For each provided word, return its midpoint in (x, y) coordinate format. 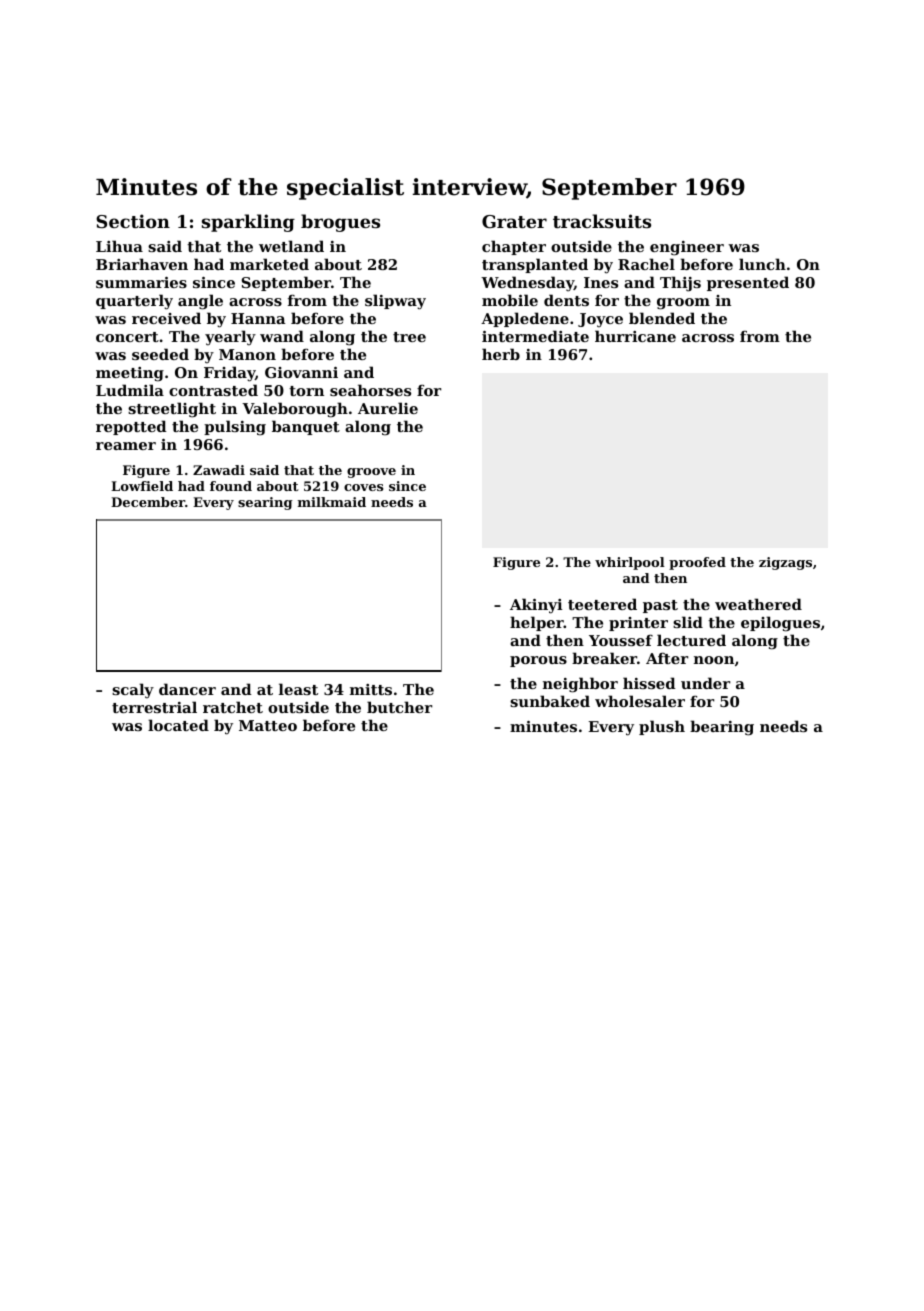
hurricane (635, 336)
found (231, 486)
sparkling (248, 223)
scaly (133, 690)
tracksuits (602, 221)
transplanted (535, 265)
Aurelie (388, 408)
